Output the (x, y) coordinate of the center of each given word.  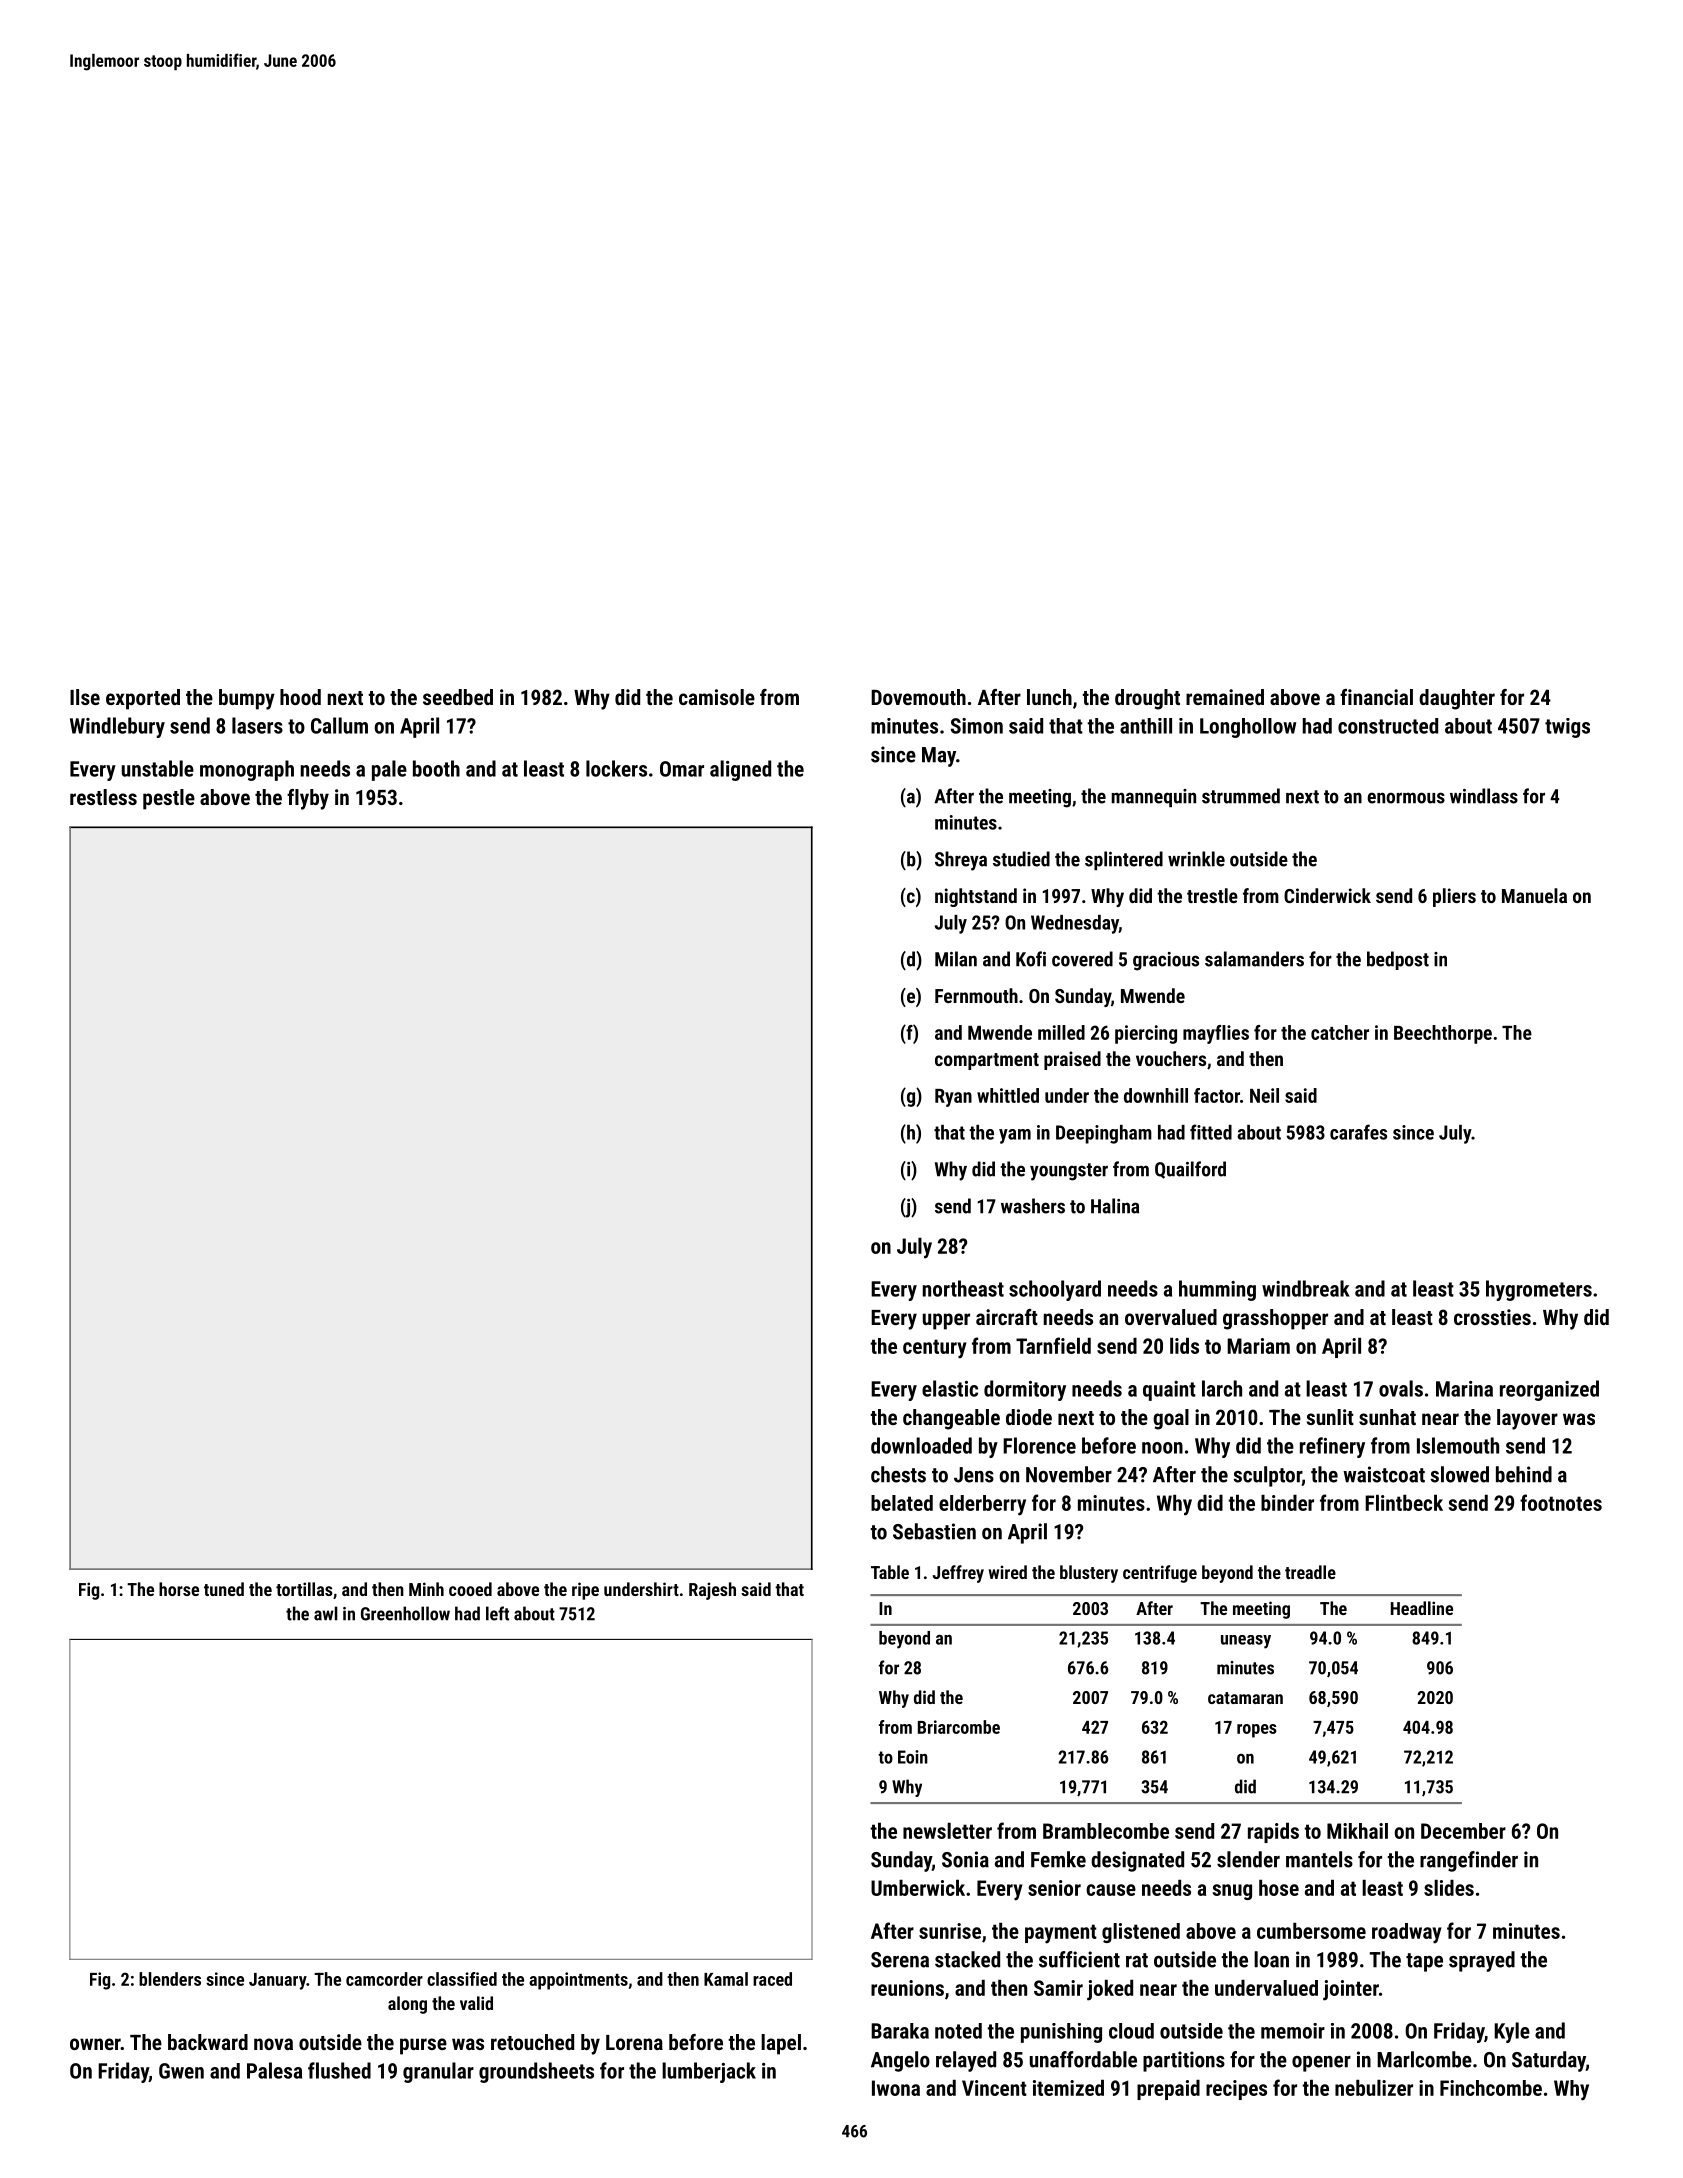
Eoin (913, 1757)
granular (438, 2072)
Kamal (726, 1979)
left (497, 1613)
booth (436, 768)
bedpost (1398, 960)
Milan (956, 959)
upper (946, 1321)
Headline (1422, 1608)
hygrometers (1539, 1290)
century (935, 1349)
